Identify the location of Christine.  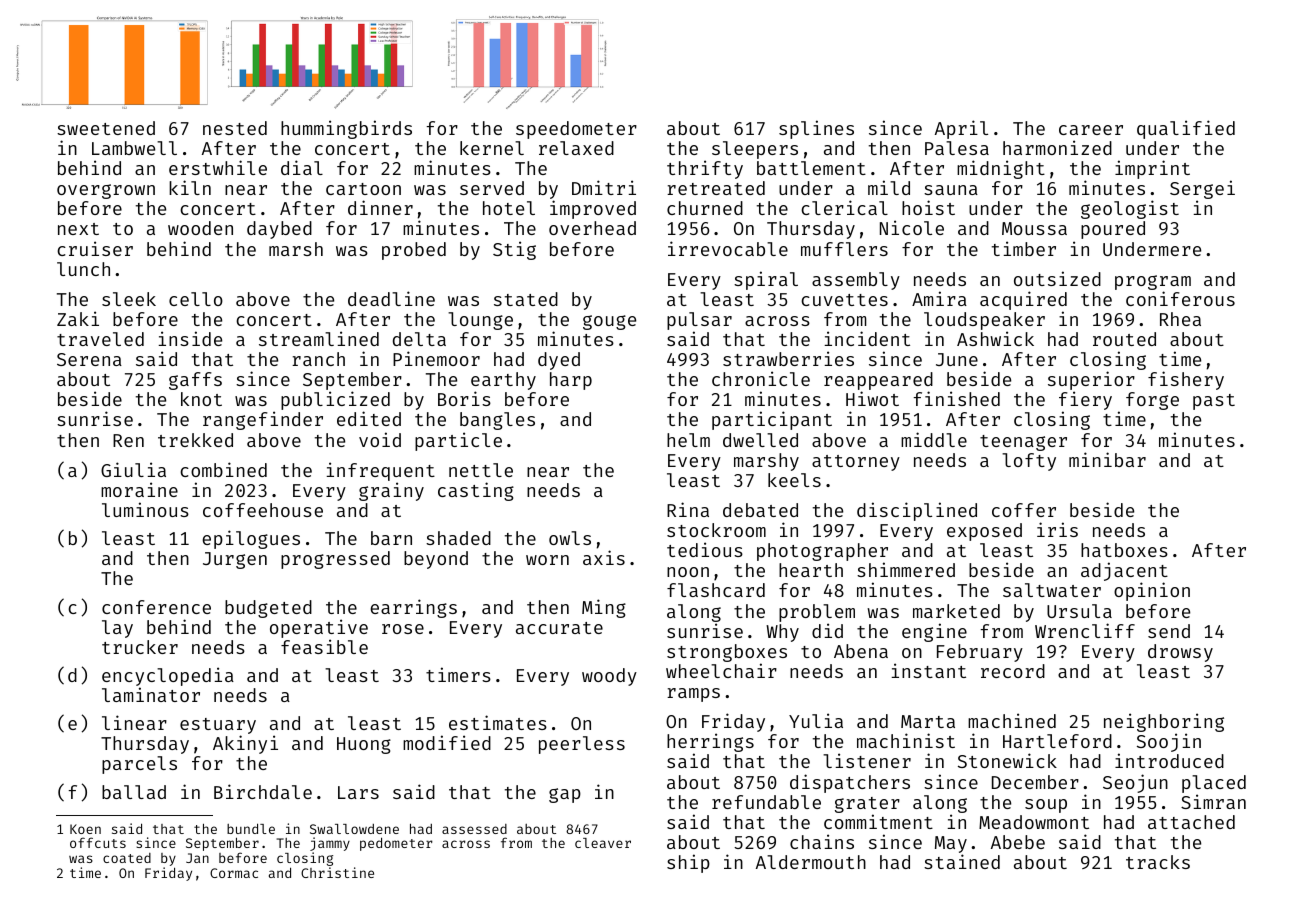
(337, 872).
